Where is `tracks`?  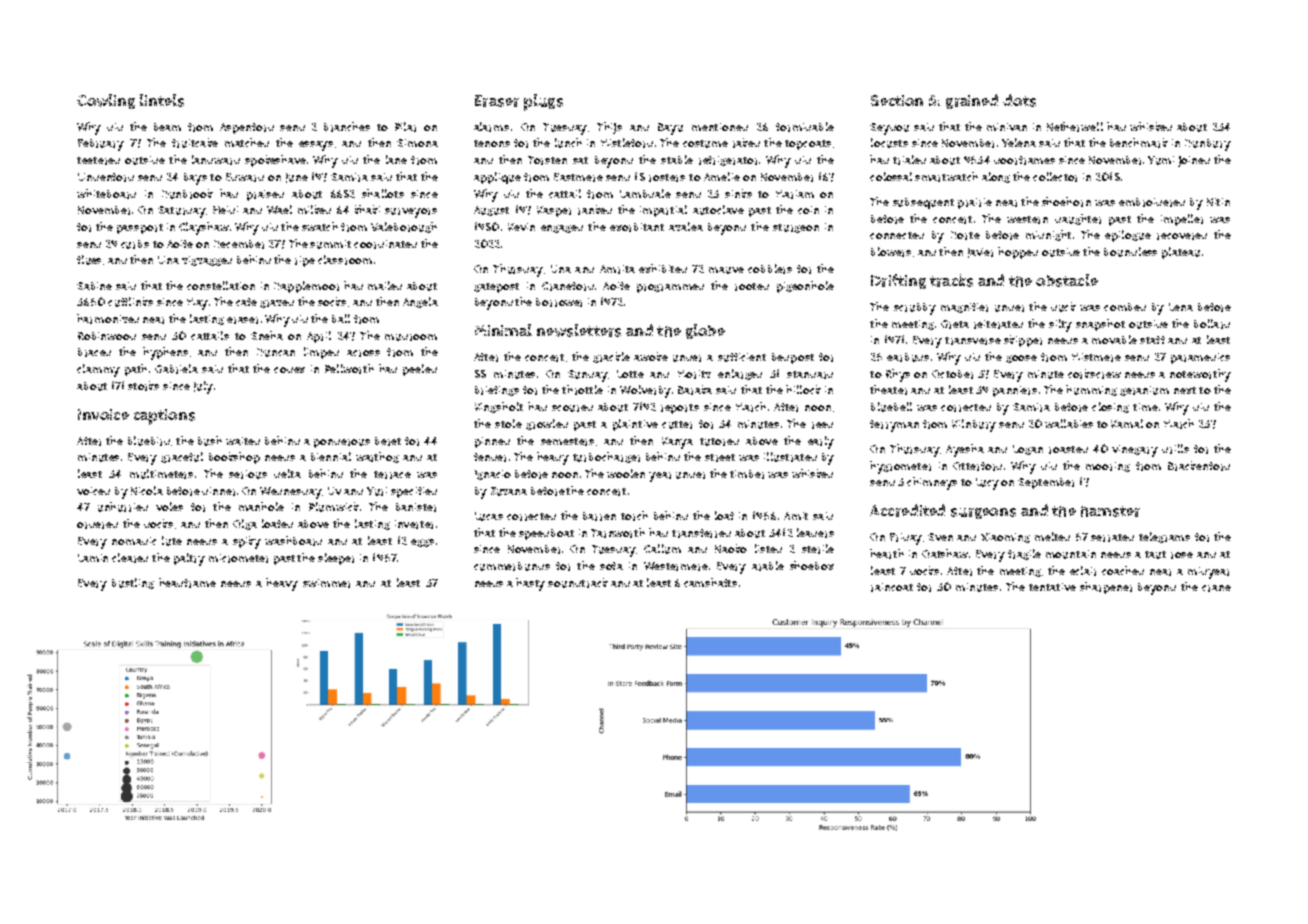
tracks is located at coordinates (951, 280).
